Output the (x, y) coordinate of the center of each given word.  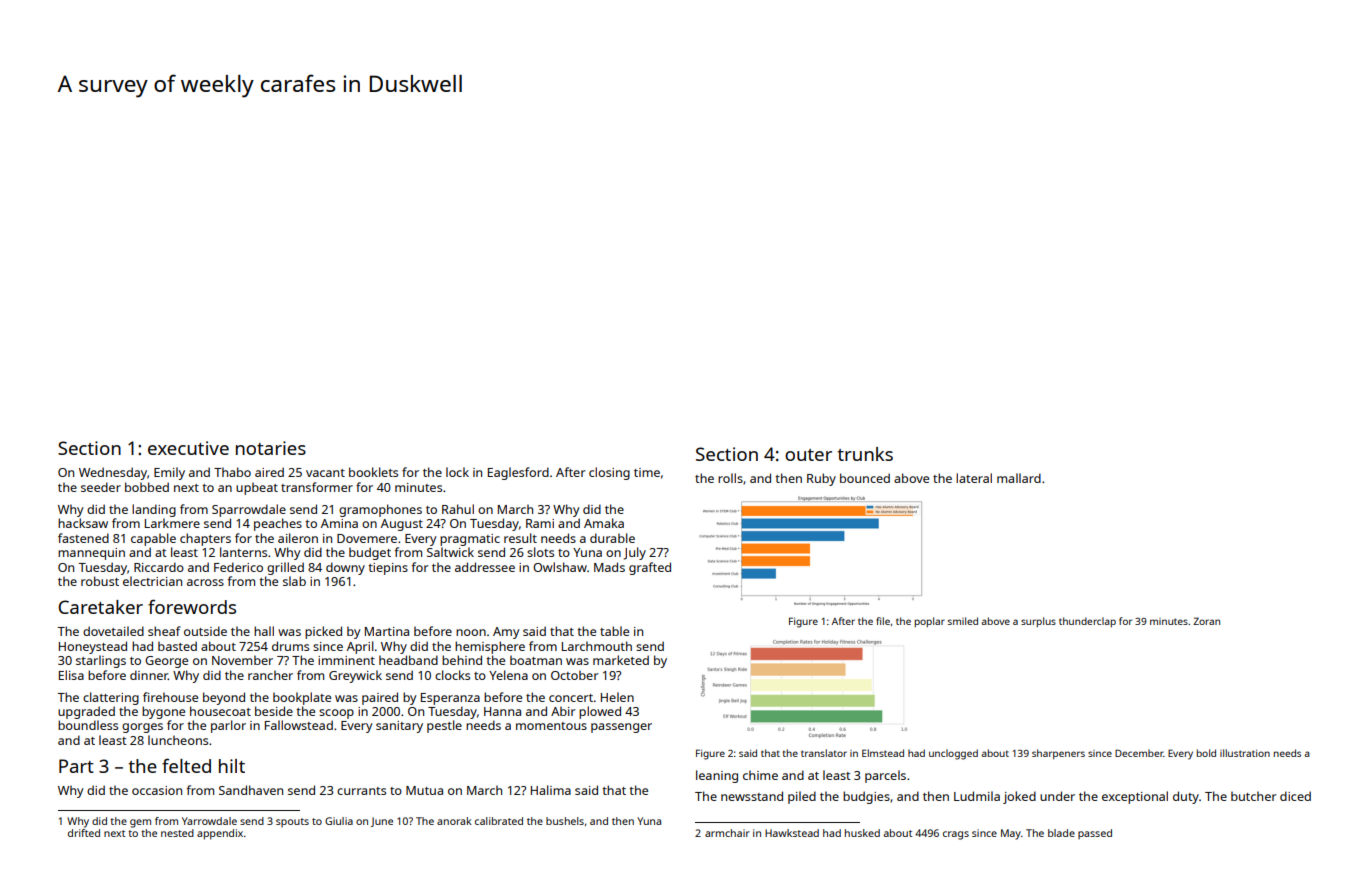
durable (612, 538)
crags (956, 835)
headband (408, 660)
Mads (609, 567)
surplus (1038, 622)
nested (177, 833)
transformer (317, 487)
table (614, 631)
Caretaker (100, 607)
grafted (650, 568)
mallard (1019, 478)
